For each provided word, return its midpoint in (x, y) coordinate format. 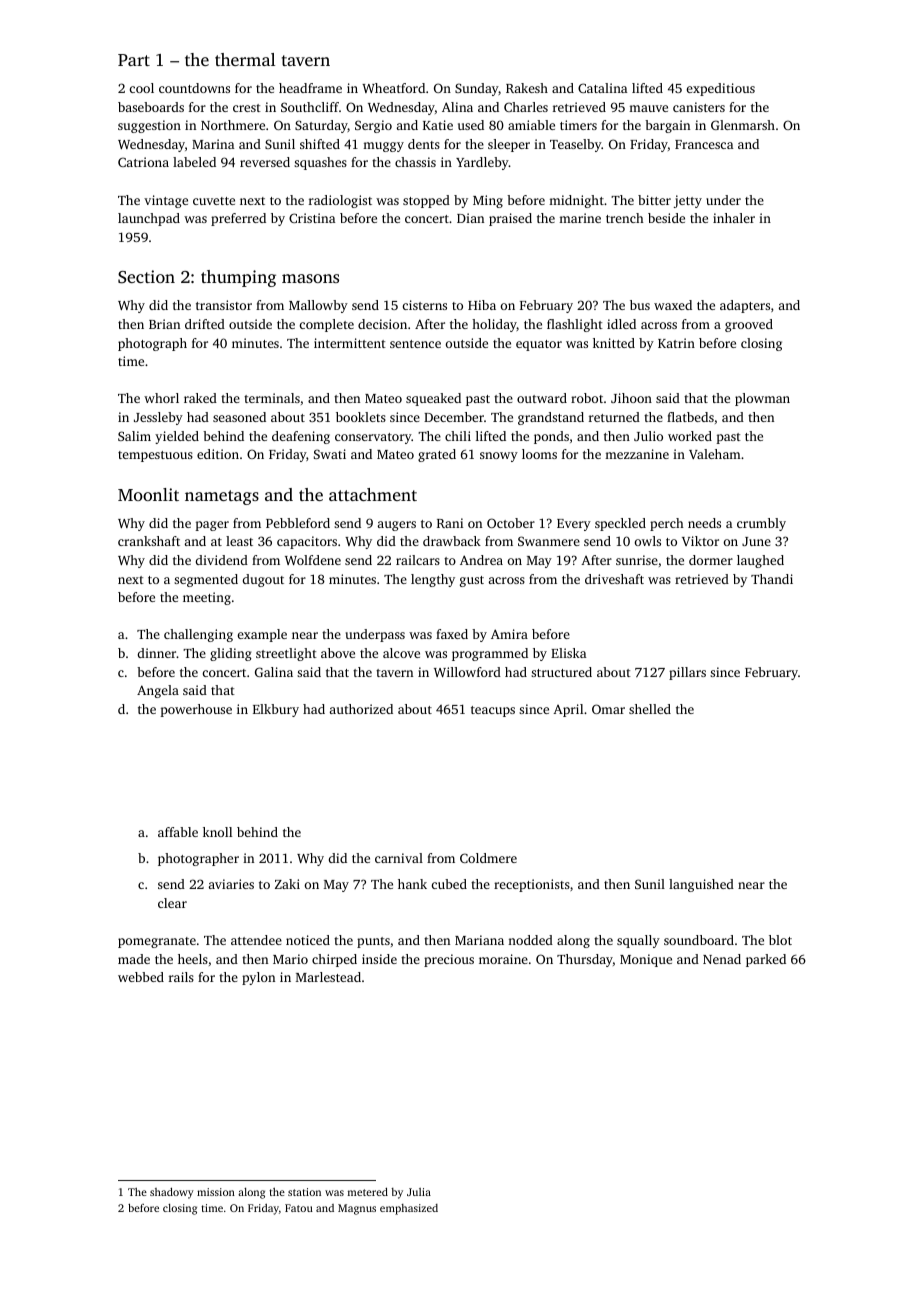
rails (181, 977)
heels (193, 959)
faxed (452, 634)
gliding (231, 654)
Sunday (476, 89)
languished (701, 885)
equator (539, 345)
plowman (762, 399)
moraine (503, 959)
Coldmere (488, 858)
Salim (134, 436)
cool (142, 88)
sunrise (637, 560)
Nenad (722, 959)
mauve (648, 108)
